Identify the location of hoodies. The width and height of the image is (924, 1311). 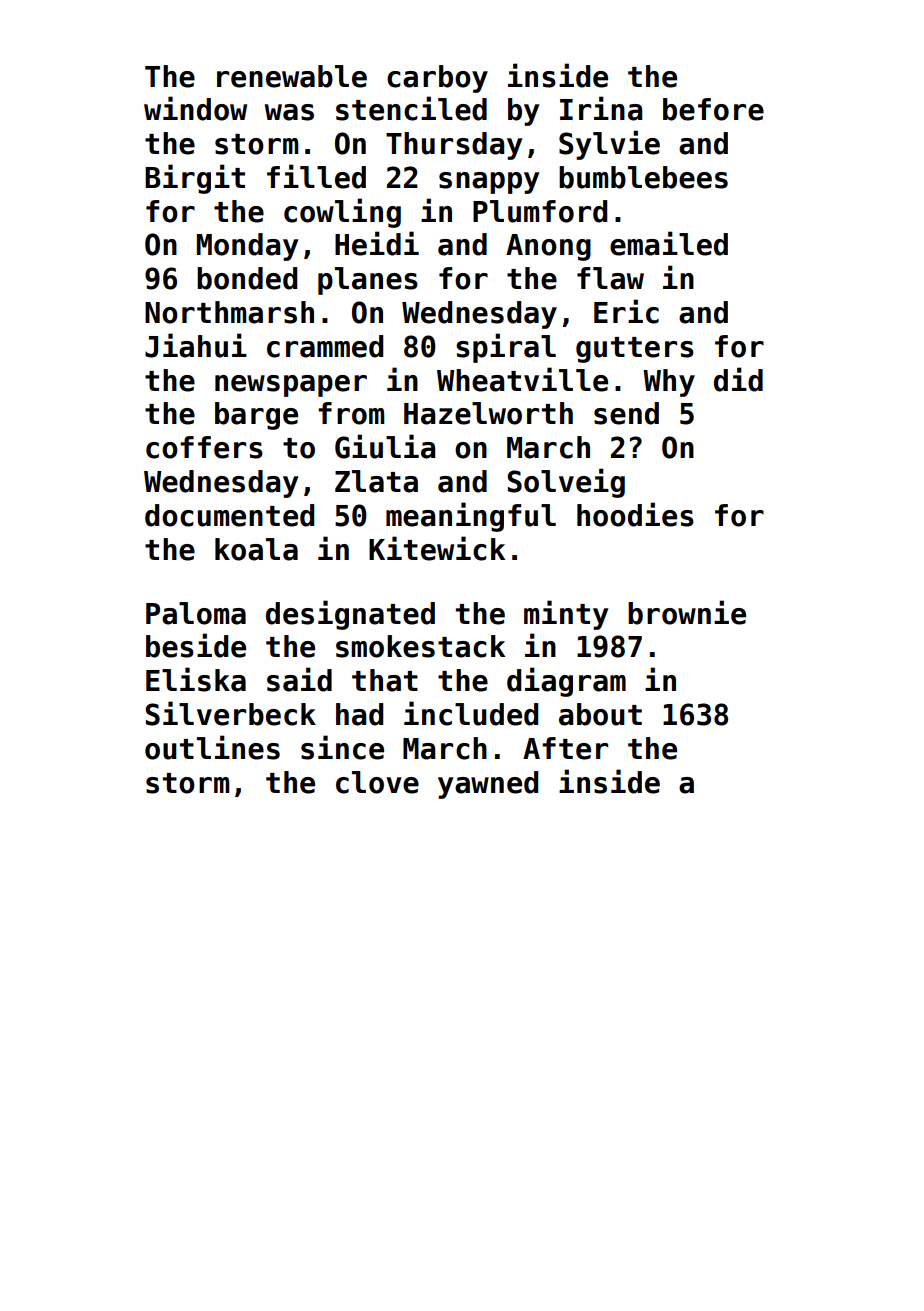
(635, 514).
